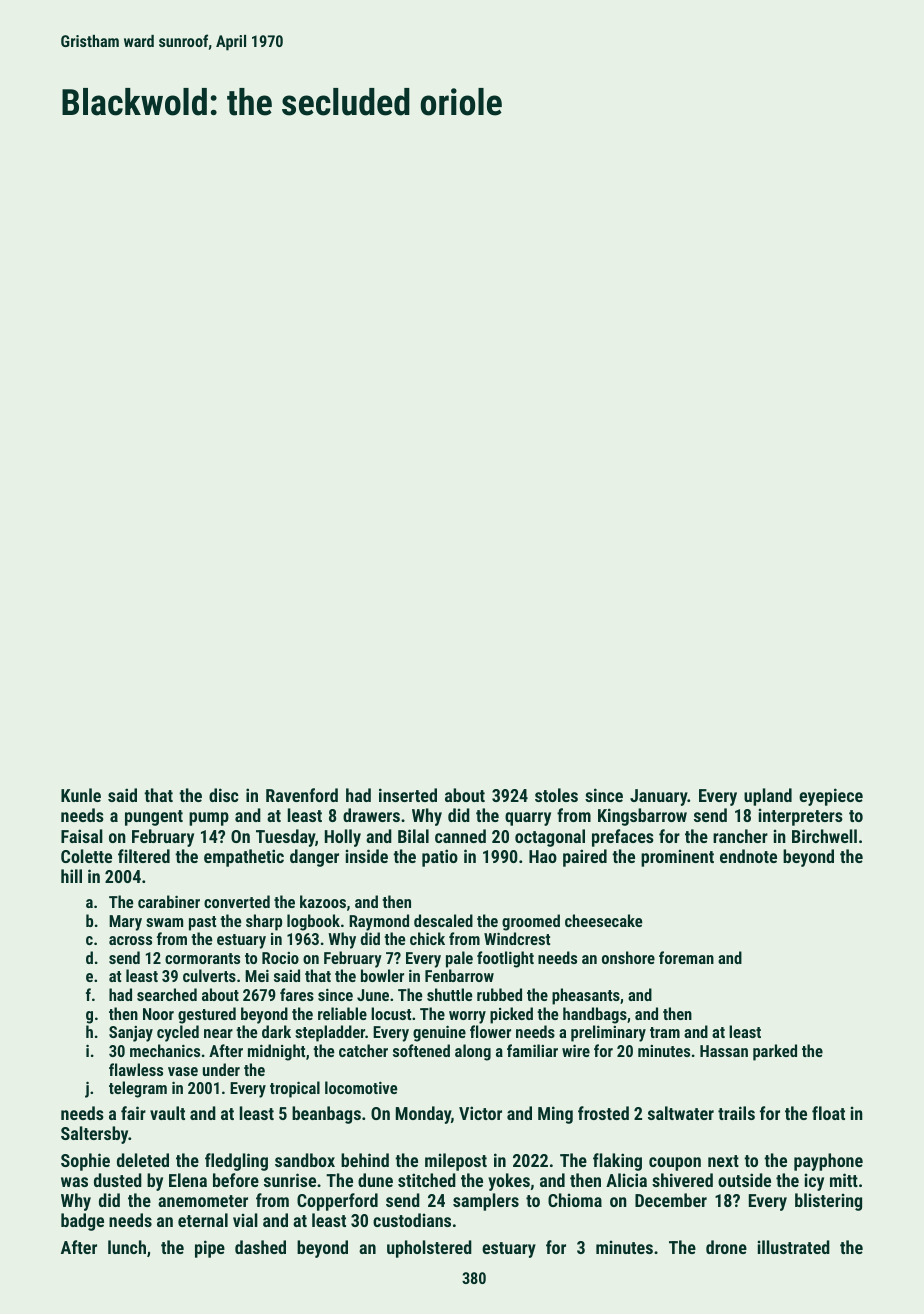  I want to click on flaking, so click(617, 1162).
